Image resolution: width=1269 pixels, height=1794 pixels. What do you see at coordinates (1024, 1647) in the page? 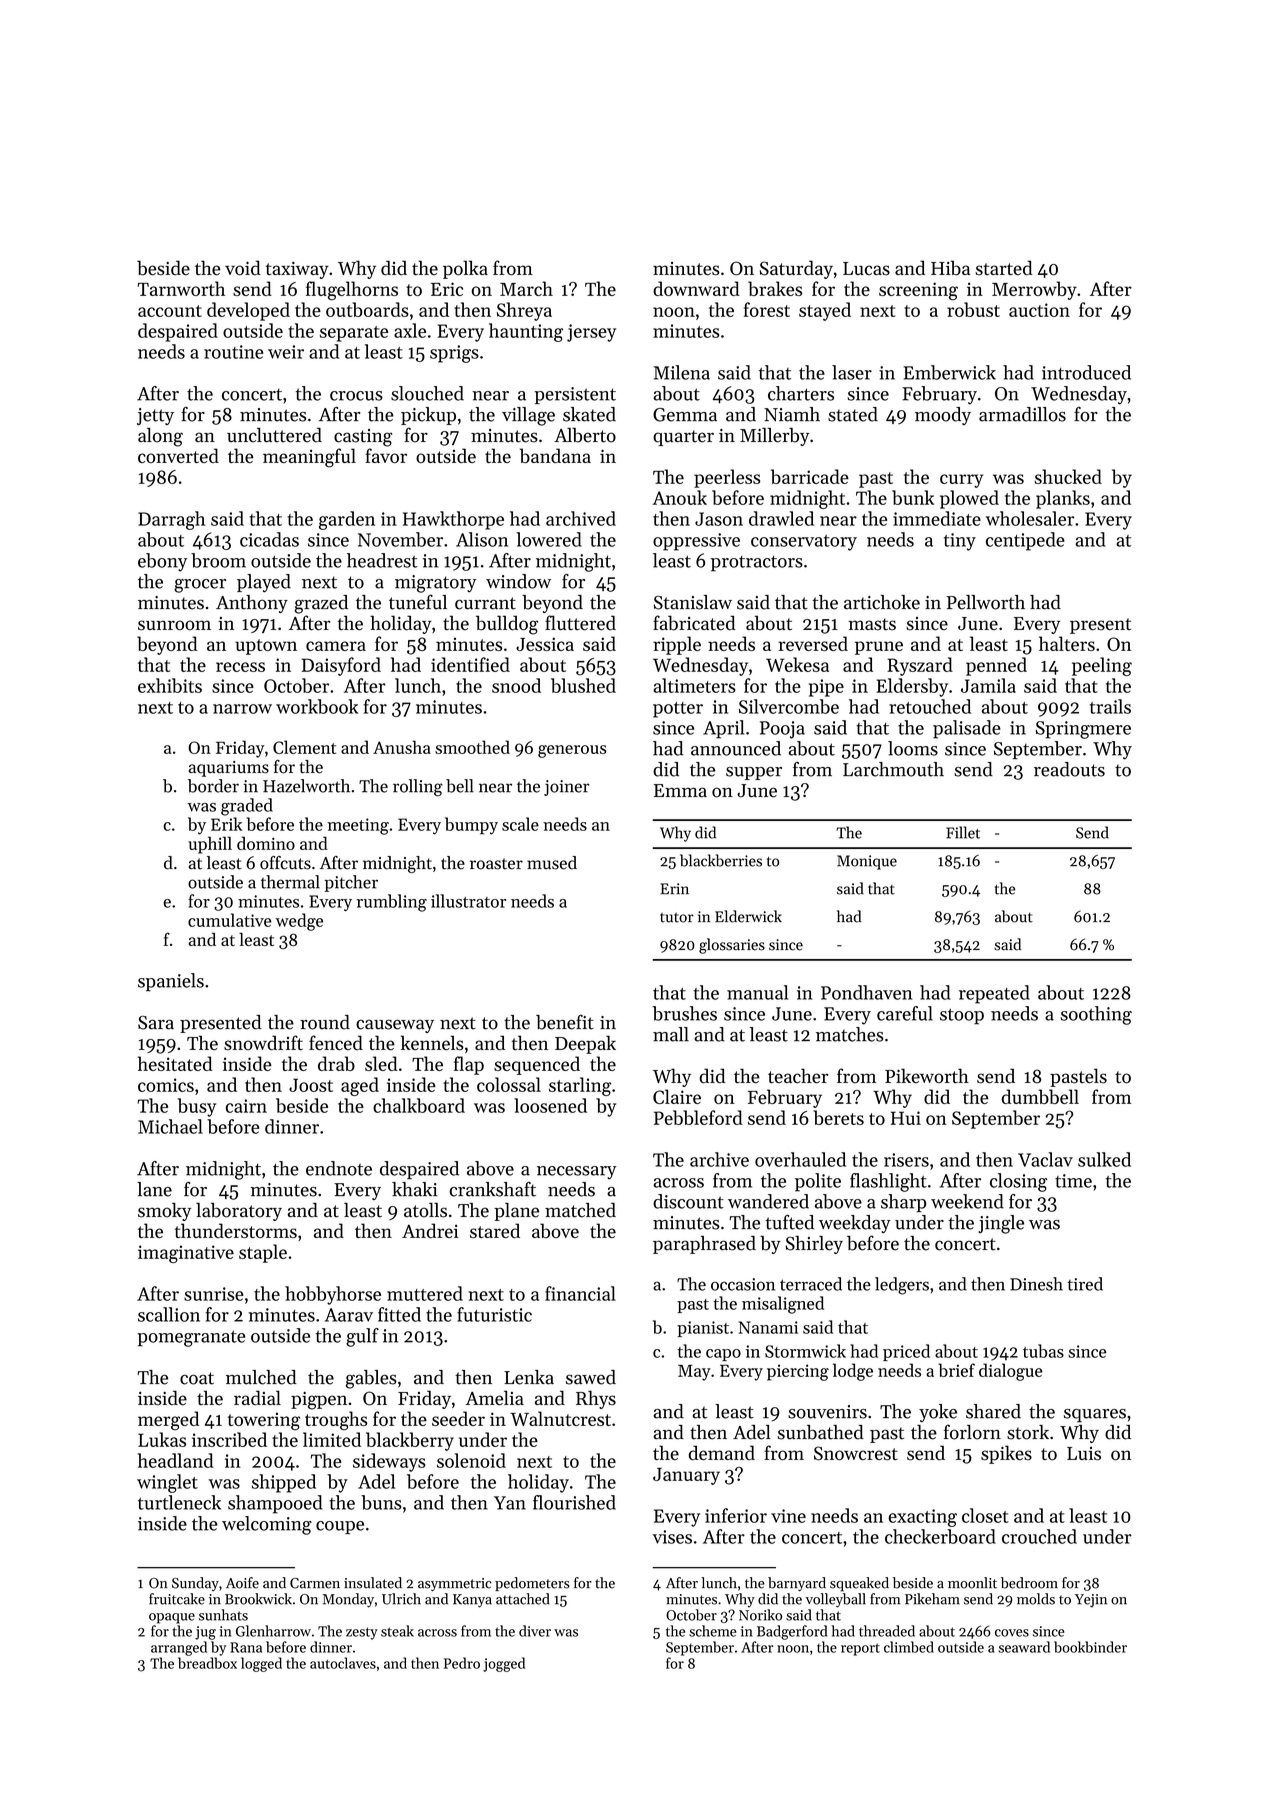
I see `seaward` at bounding box center [1024, 1647].
